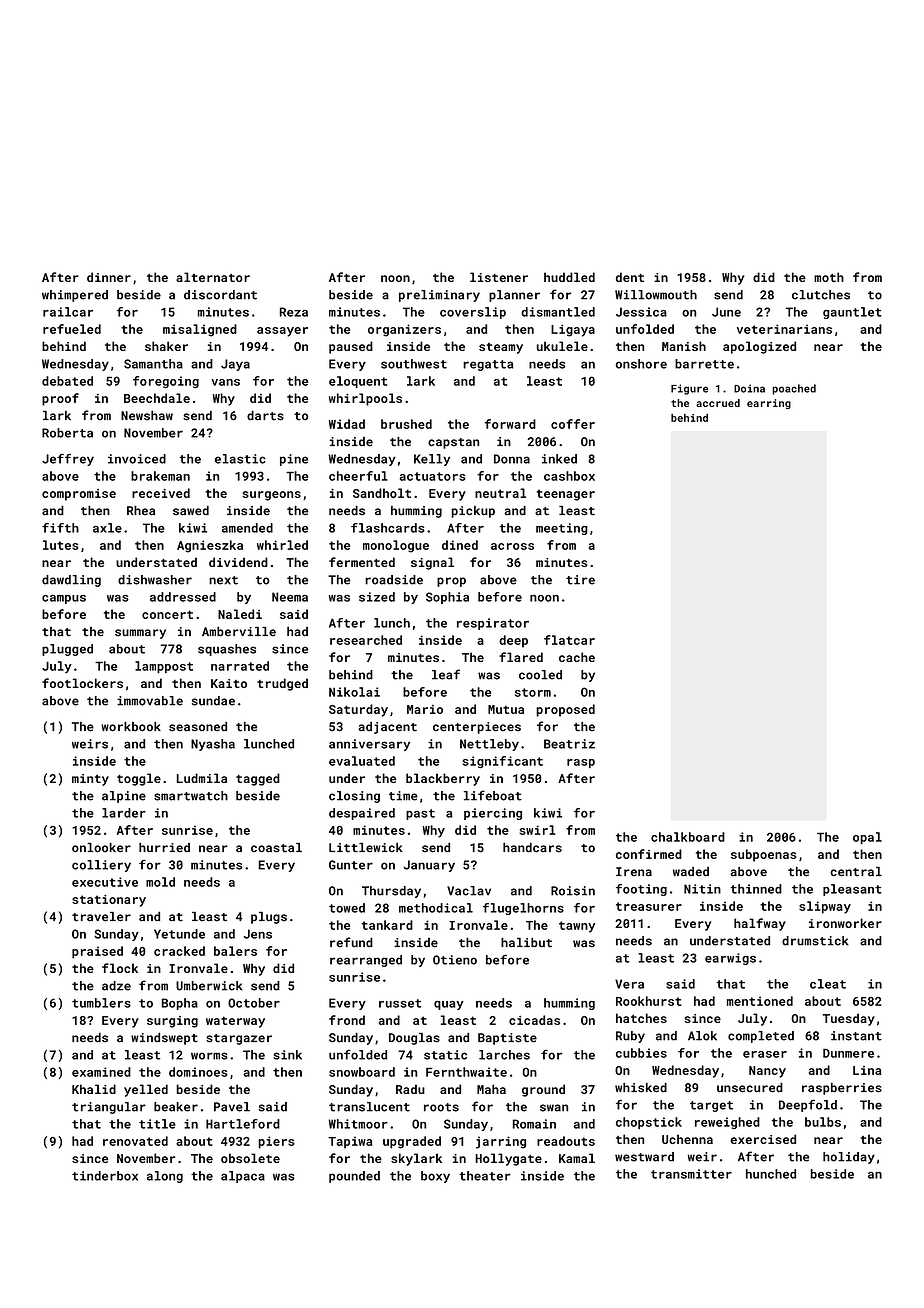  Describe the element at coordinates (580, 580) in the screenshot. I see `tire` at that location.
